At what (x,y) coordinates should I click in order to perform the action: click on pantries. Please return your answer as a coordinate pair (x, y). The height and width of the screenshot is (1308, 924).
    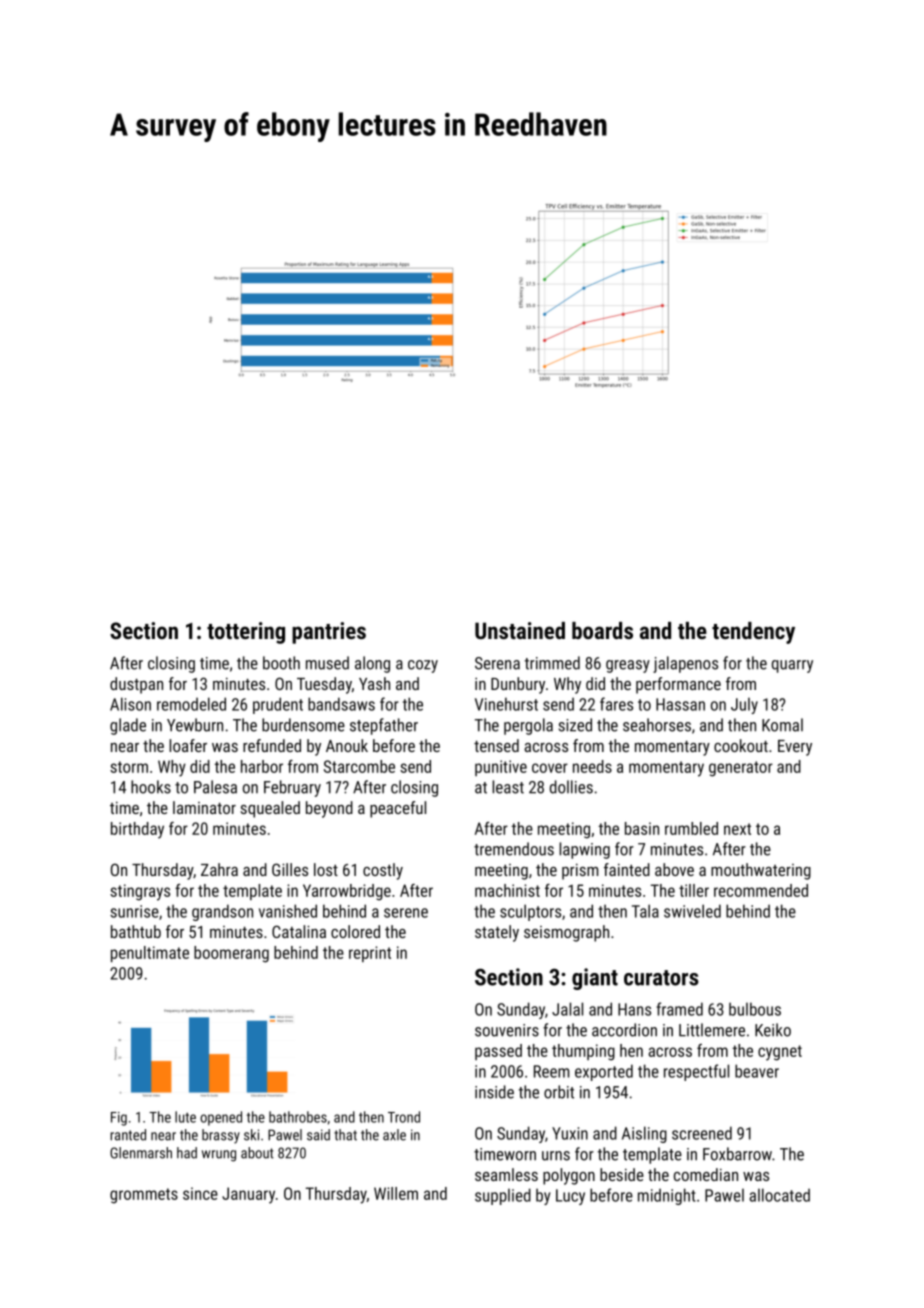
    Looking at the image, I should click on (329, 633).
